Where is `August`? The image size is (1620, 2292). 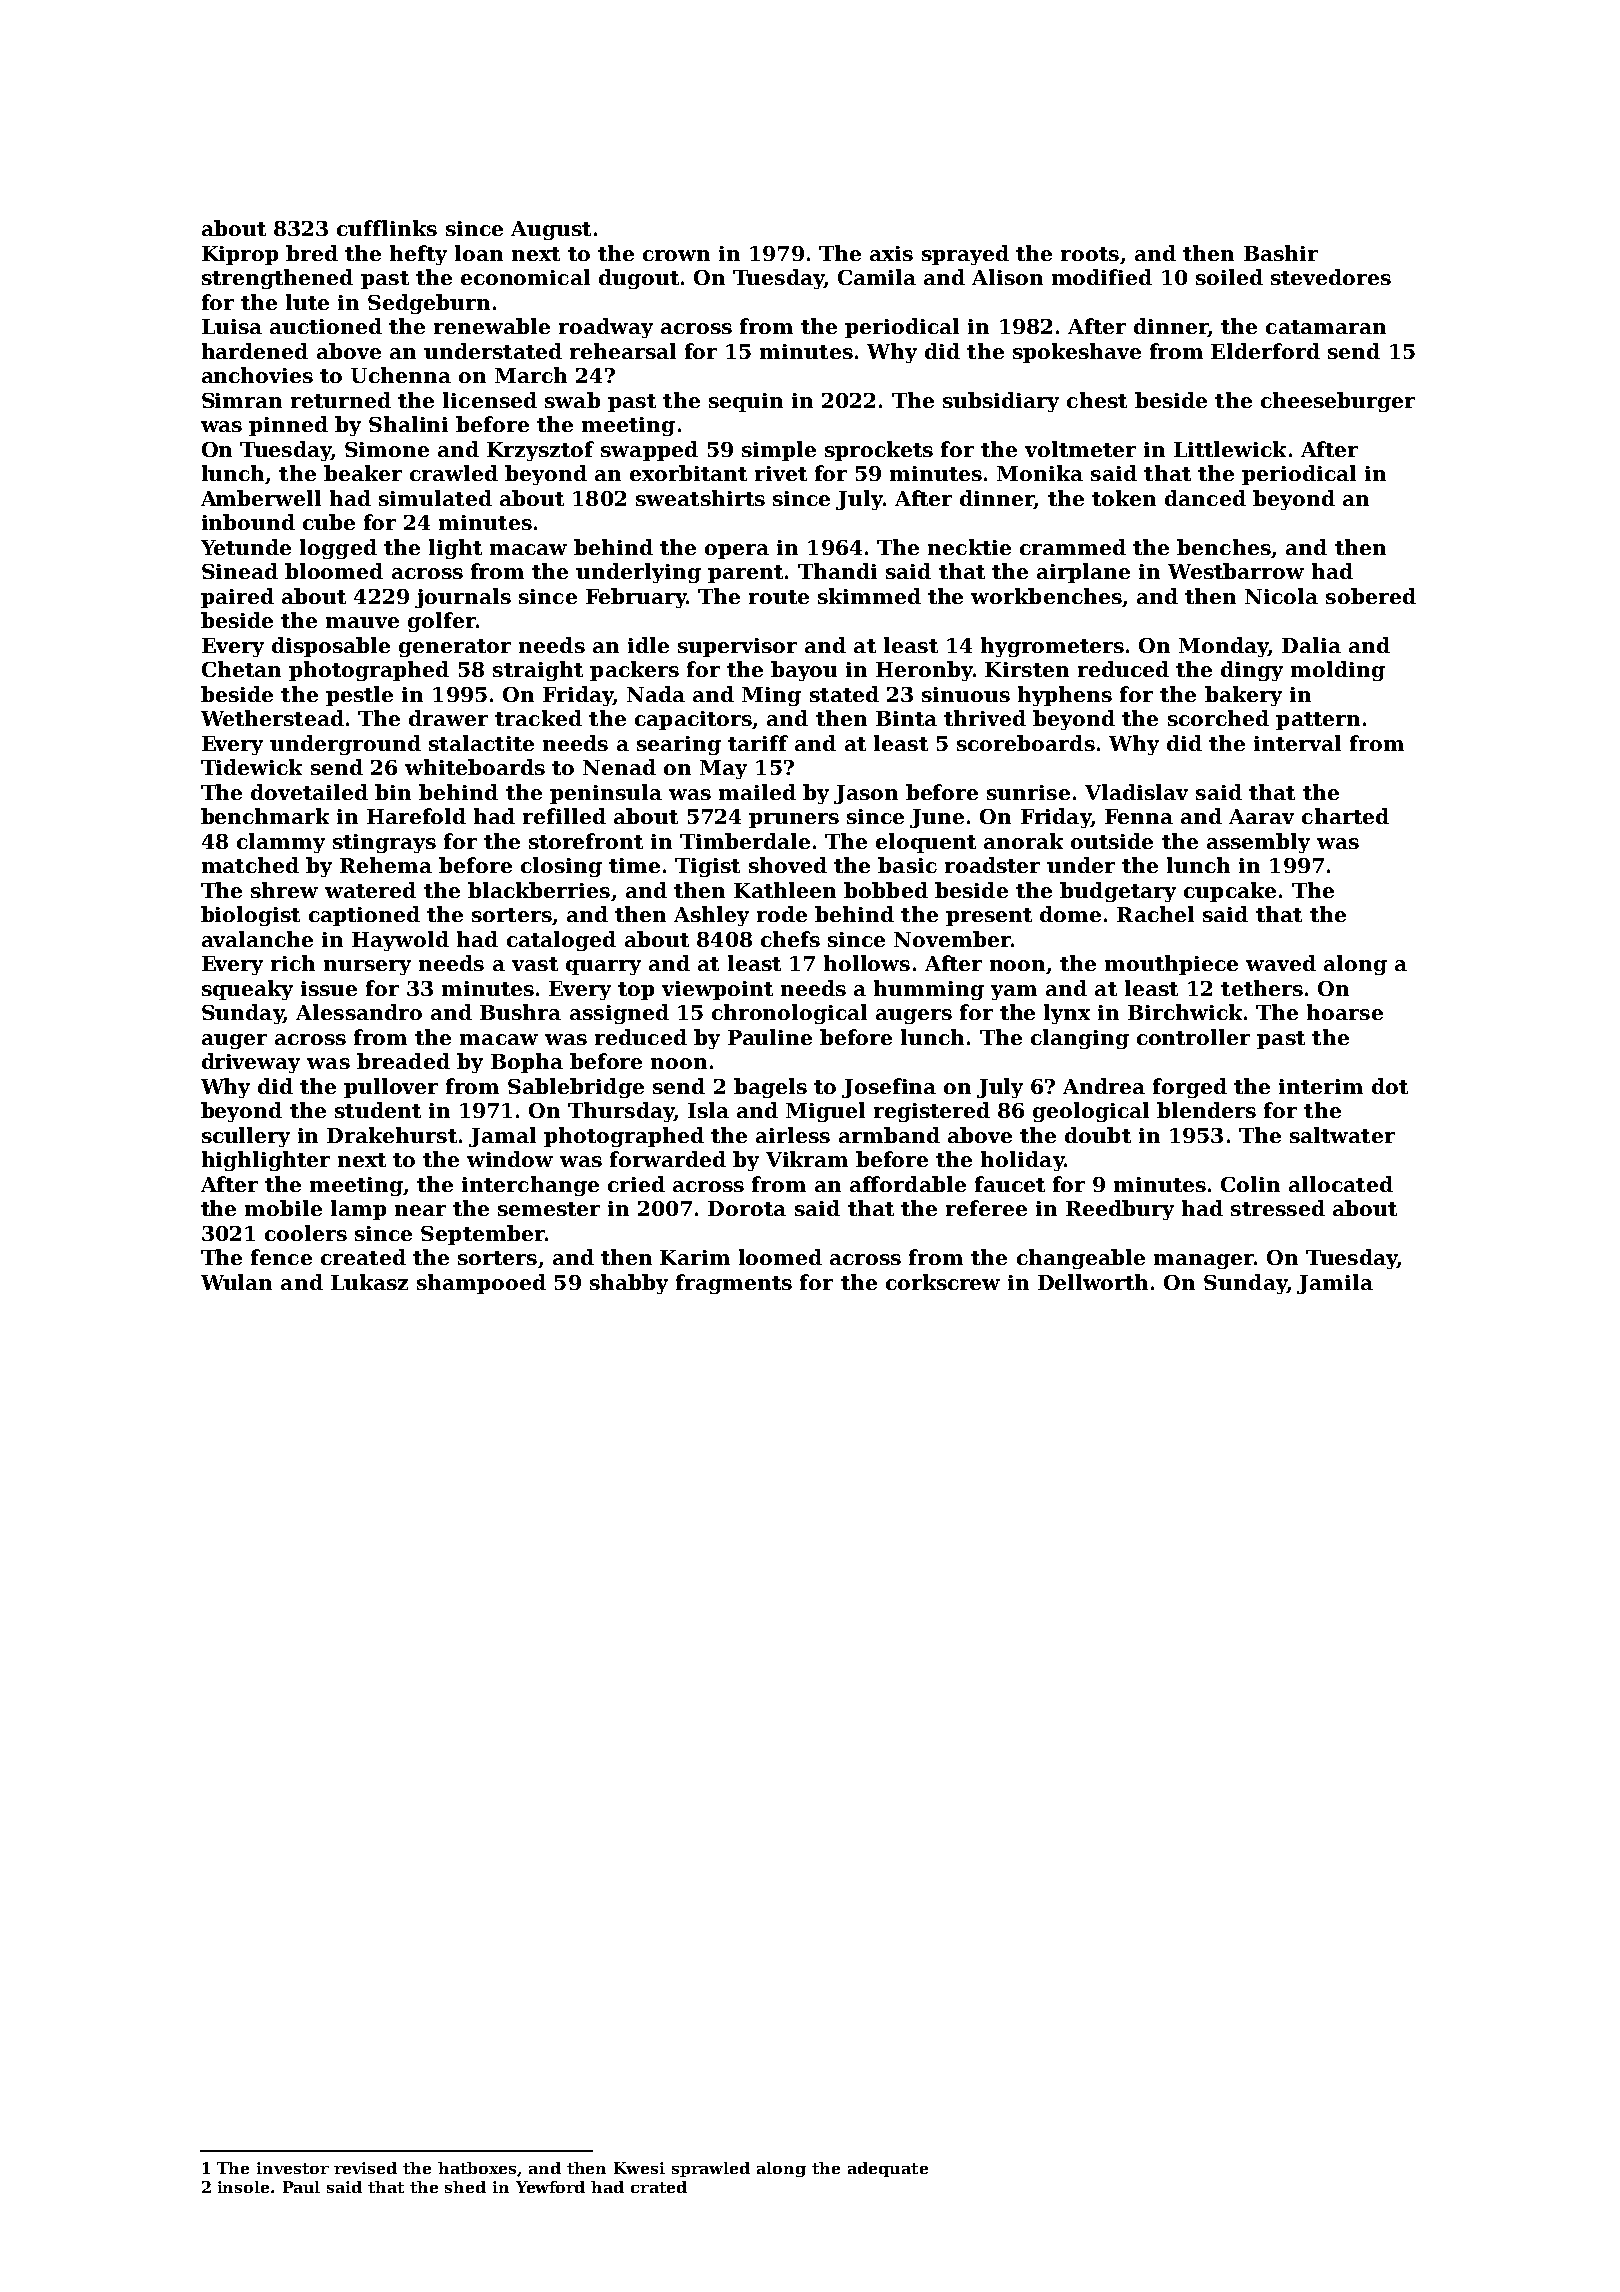
August is located at coordinates (551, 230).
